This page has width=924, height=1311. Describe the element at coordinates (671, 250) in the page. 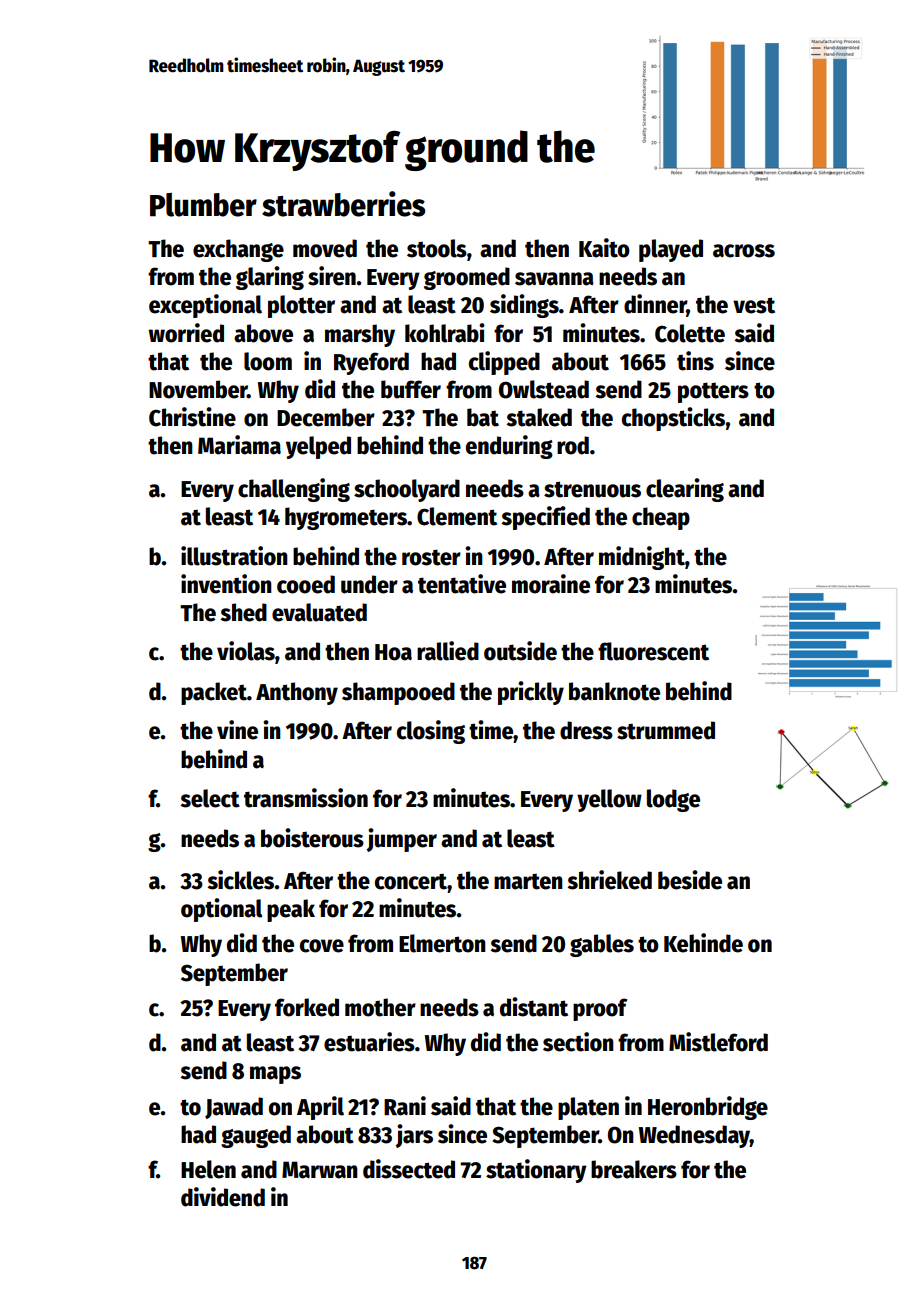

I see `played` at that location.
